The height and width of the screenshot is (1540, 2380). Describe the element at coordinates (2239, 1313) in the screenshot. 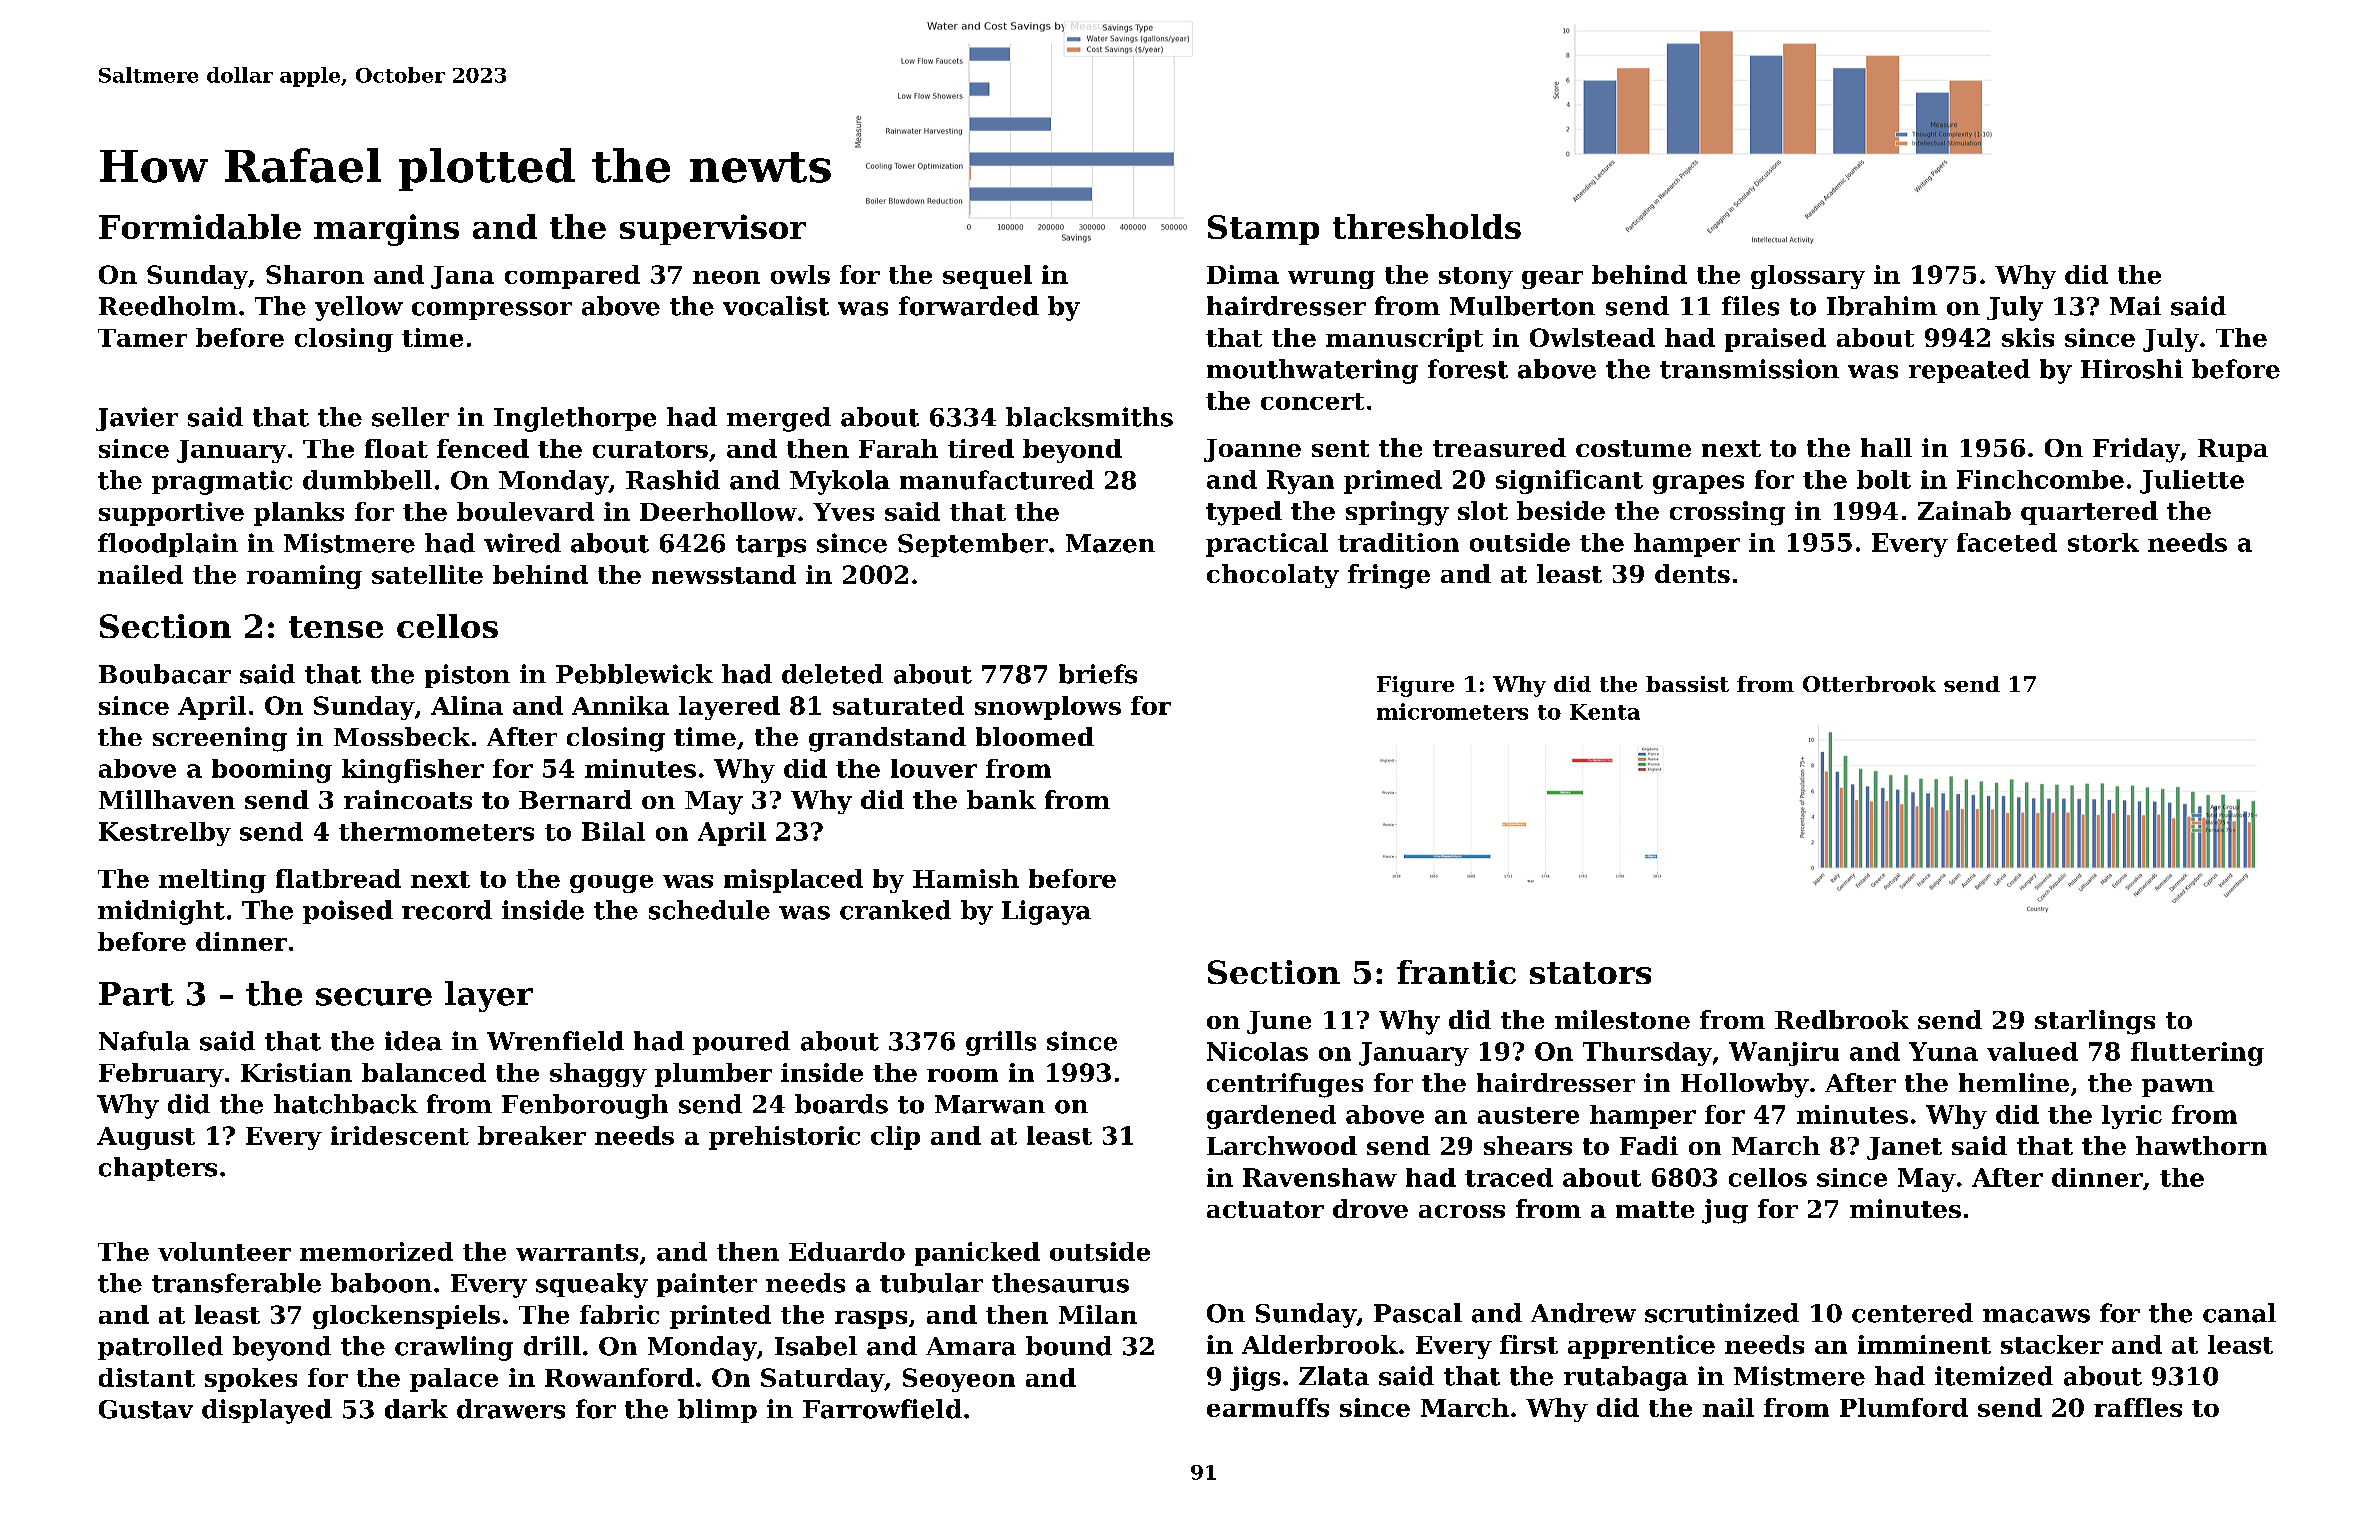

I see `canal` at that location.
